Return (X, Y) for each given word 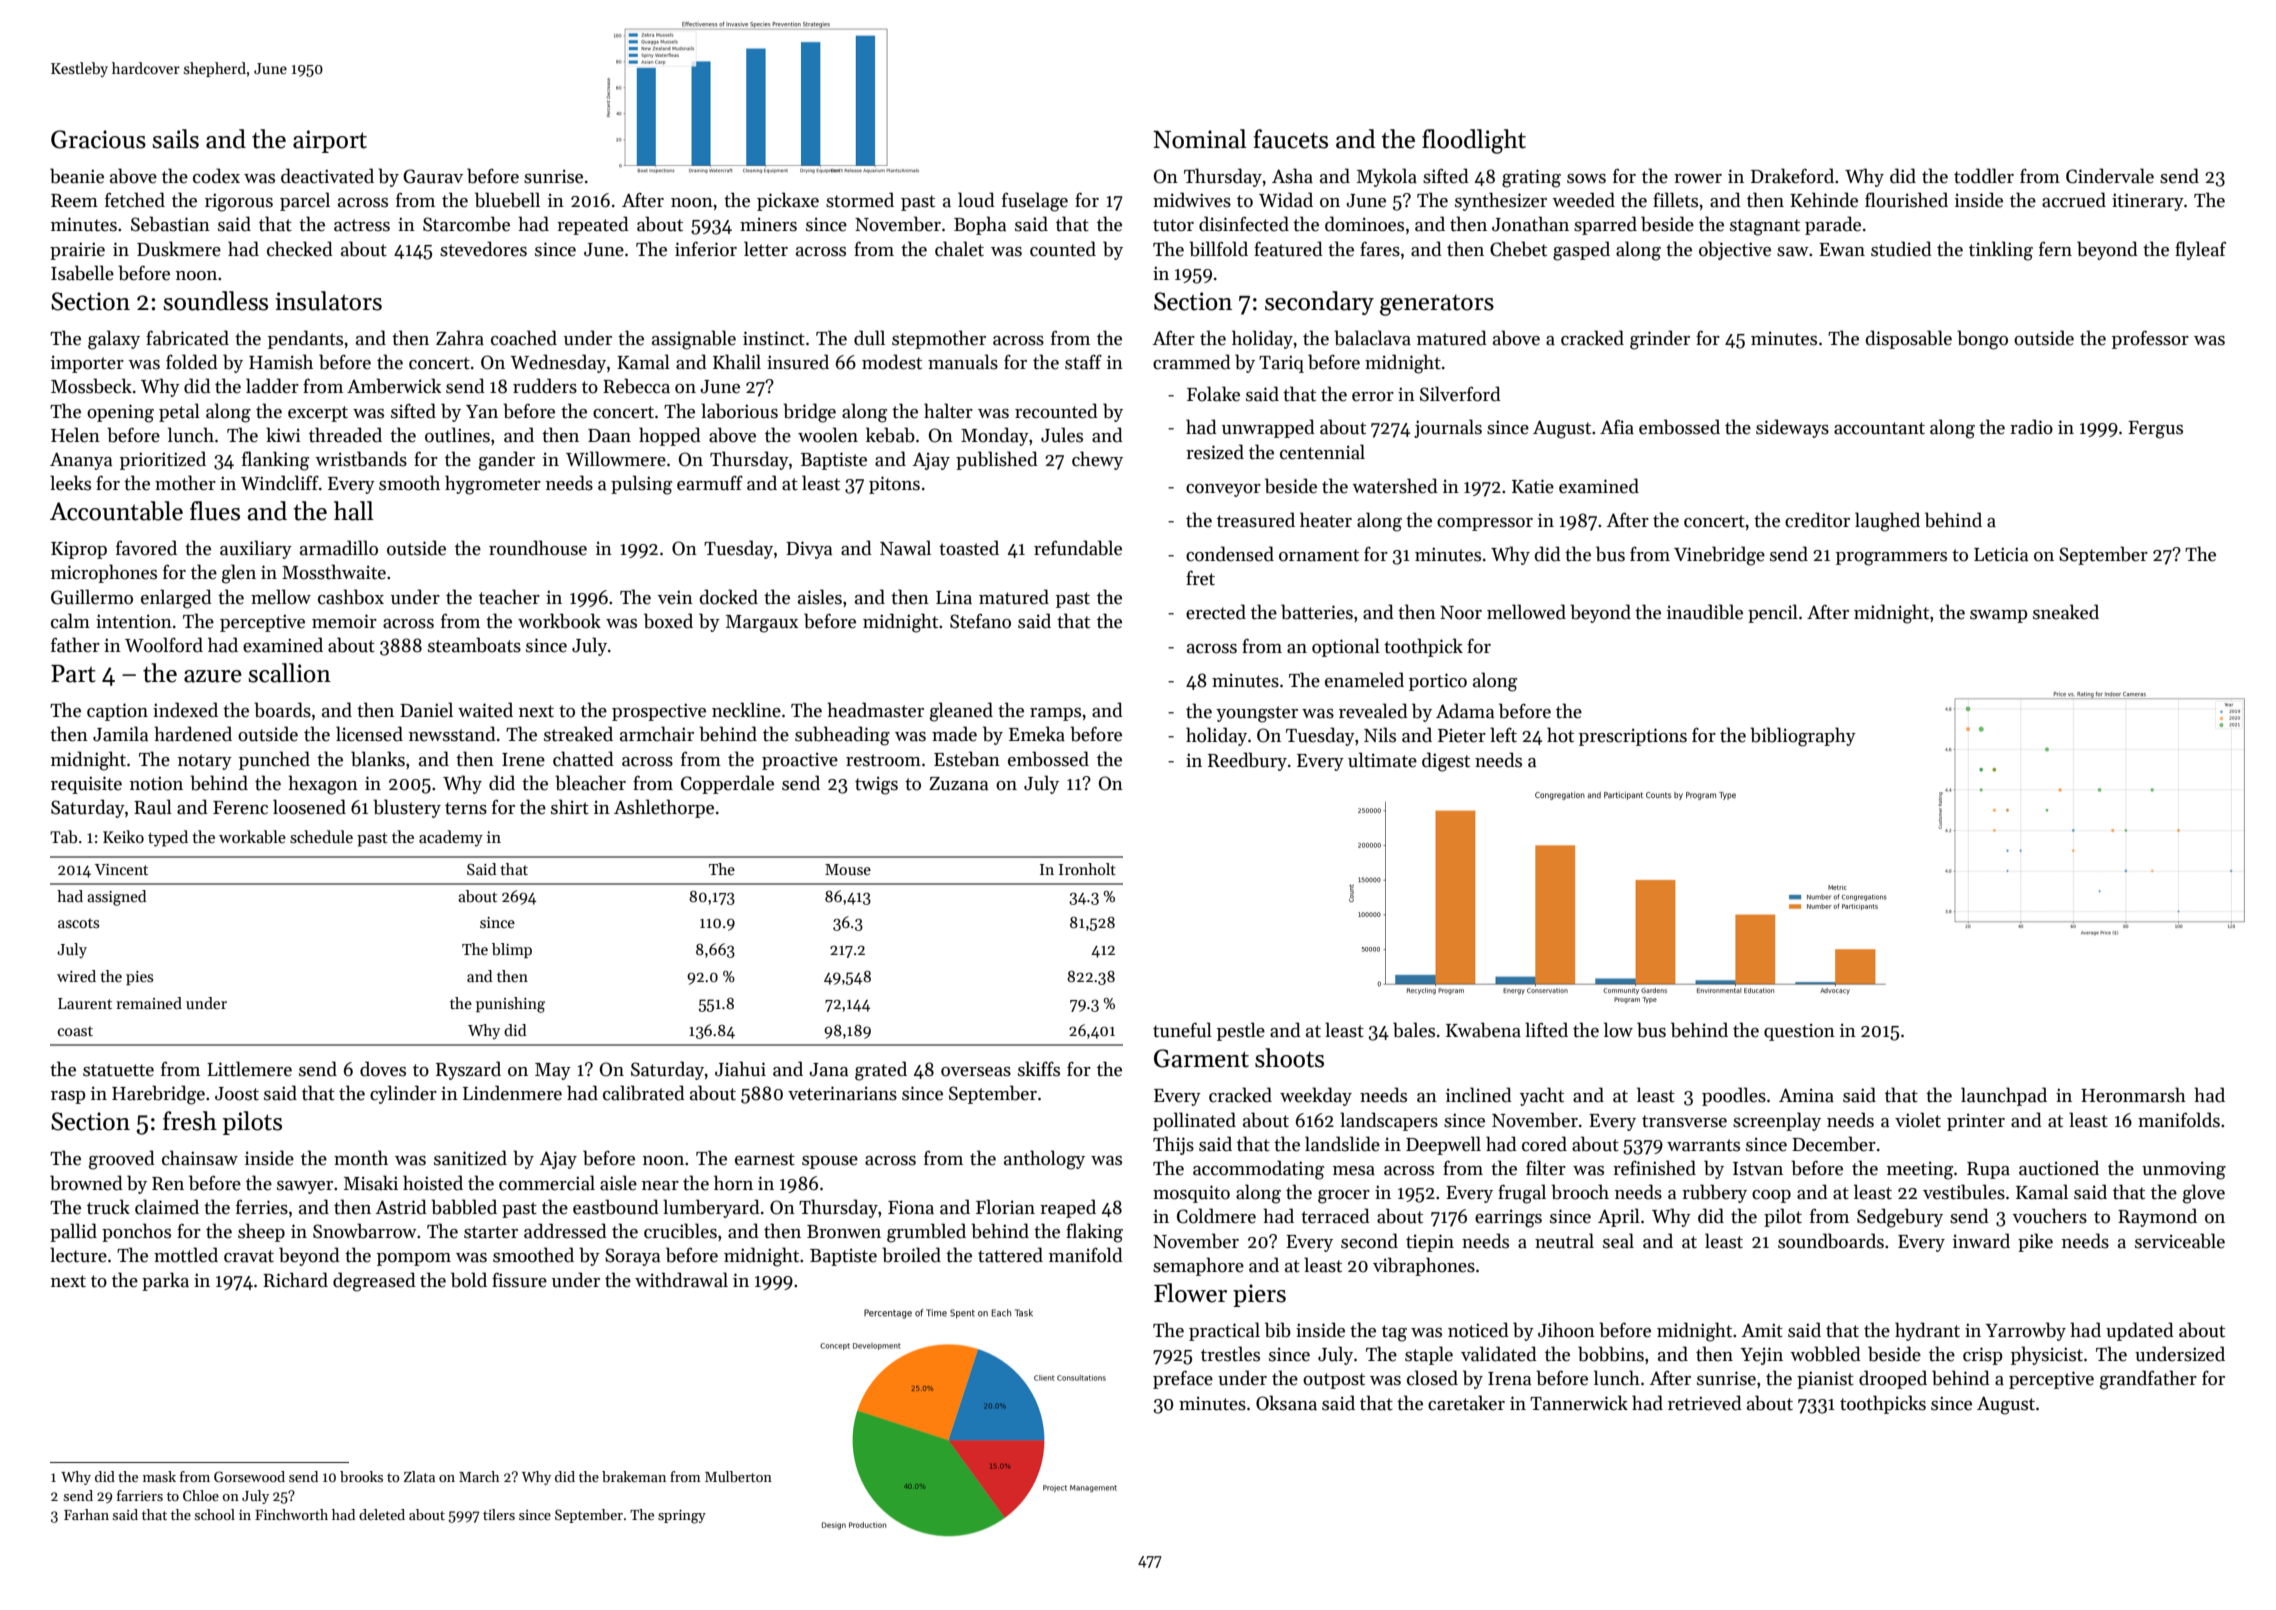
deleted (382, 1514)
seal (1618, 1241)
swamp (1998, 616)
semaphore (1198, 1266)
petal (179, 412)
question (1799, 1032)
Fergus (2155, 430)
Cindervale (2110, 176)
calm (70, 621)
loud (976, 200)
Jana (828, 1070)
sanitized (470, 1158)
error (1373, 397)
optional (1346, 647)
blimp (512, 950)
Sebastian (170, 224)
